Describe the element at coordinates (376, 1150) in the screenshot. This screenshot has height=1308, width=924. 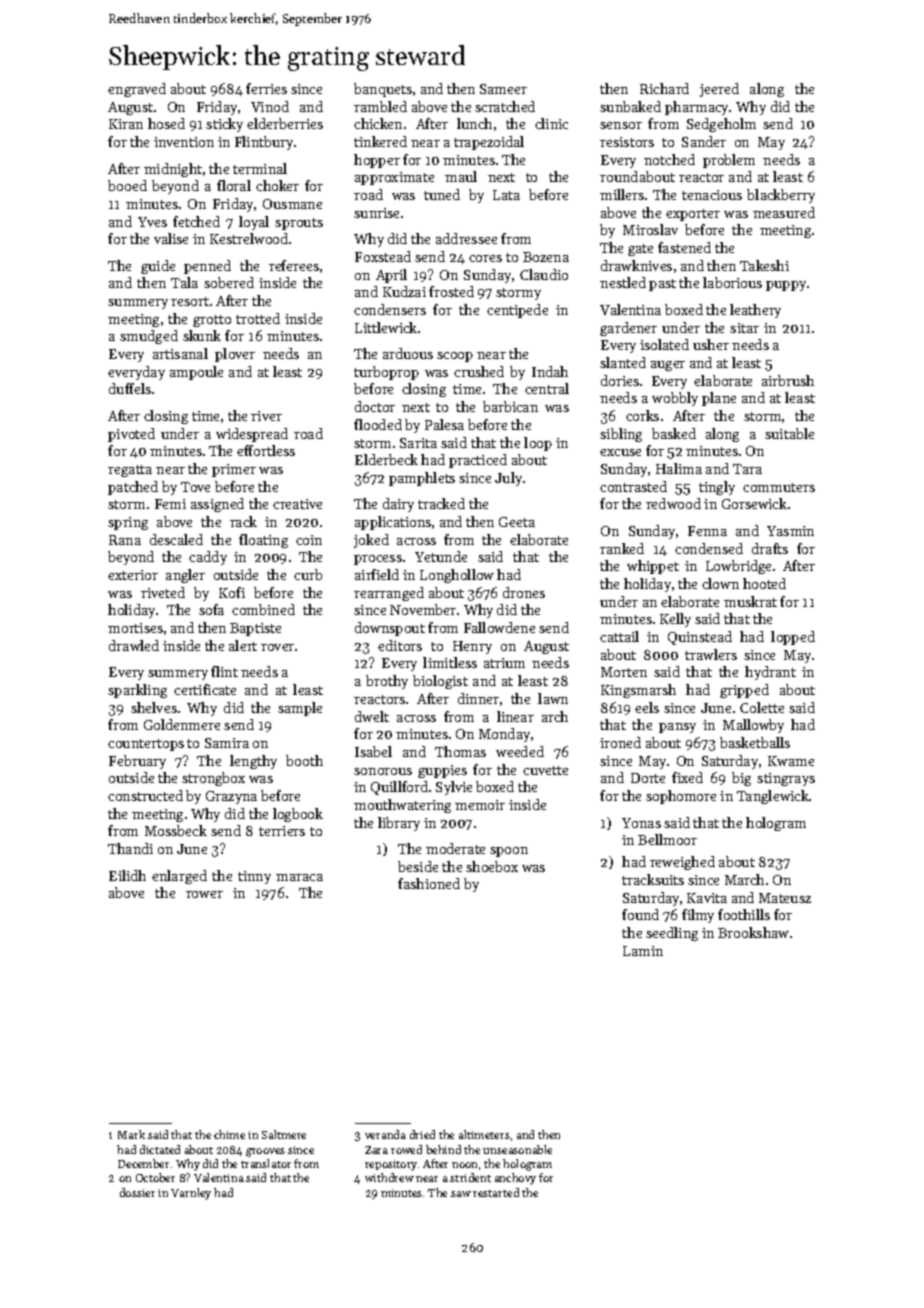
I see `Zara` at that location.
